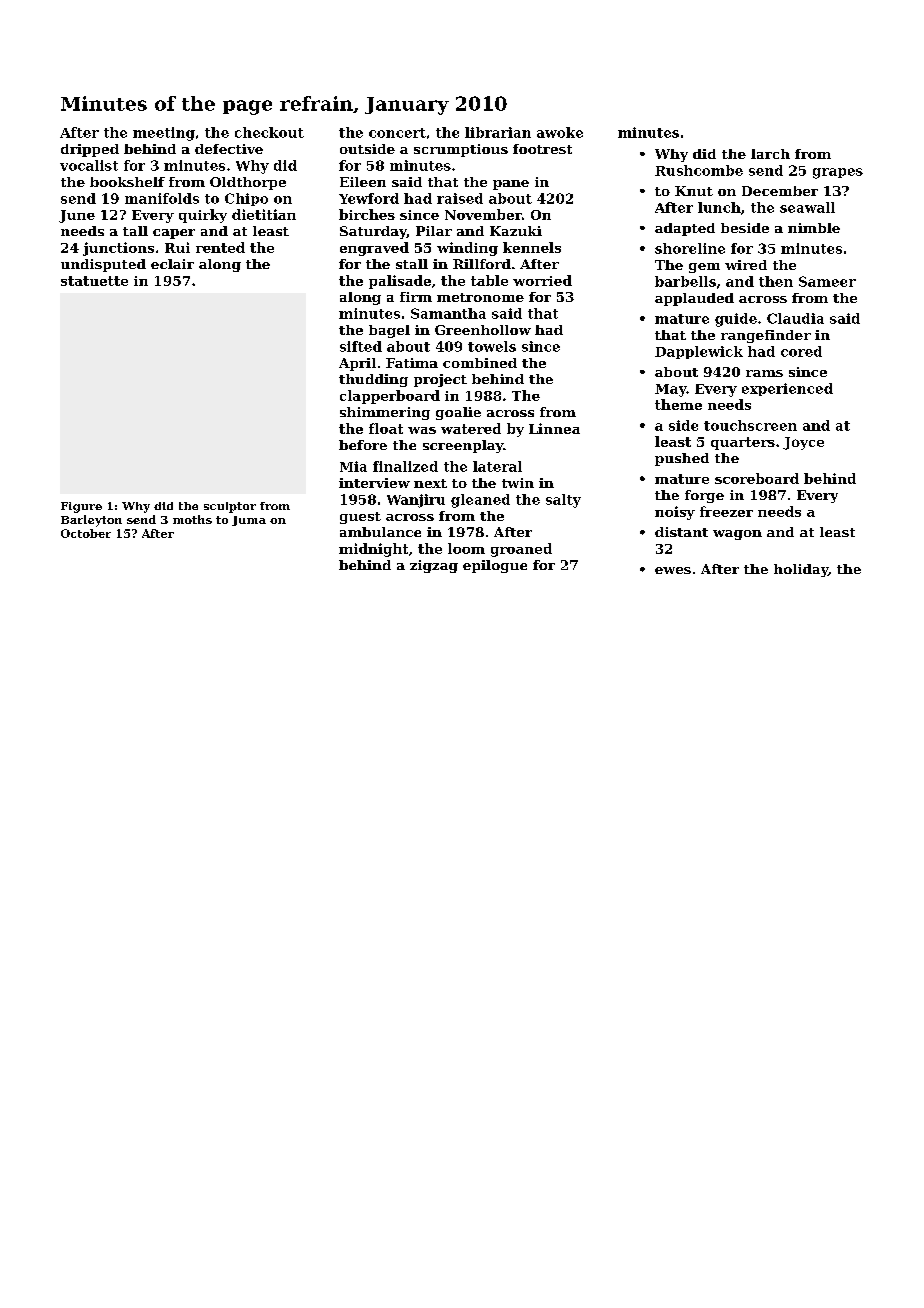  Describe the element at coordinates (374, 249) in the image. I see `engraved` at that location.
